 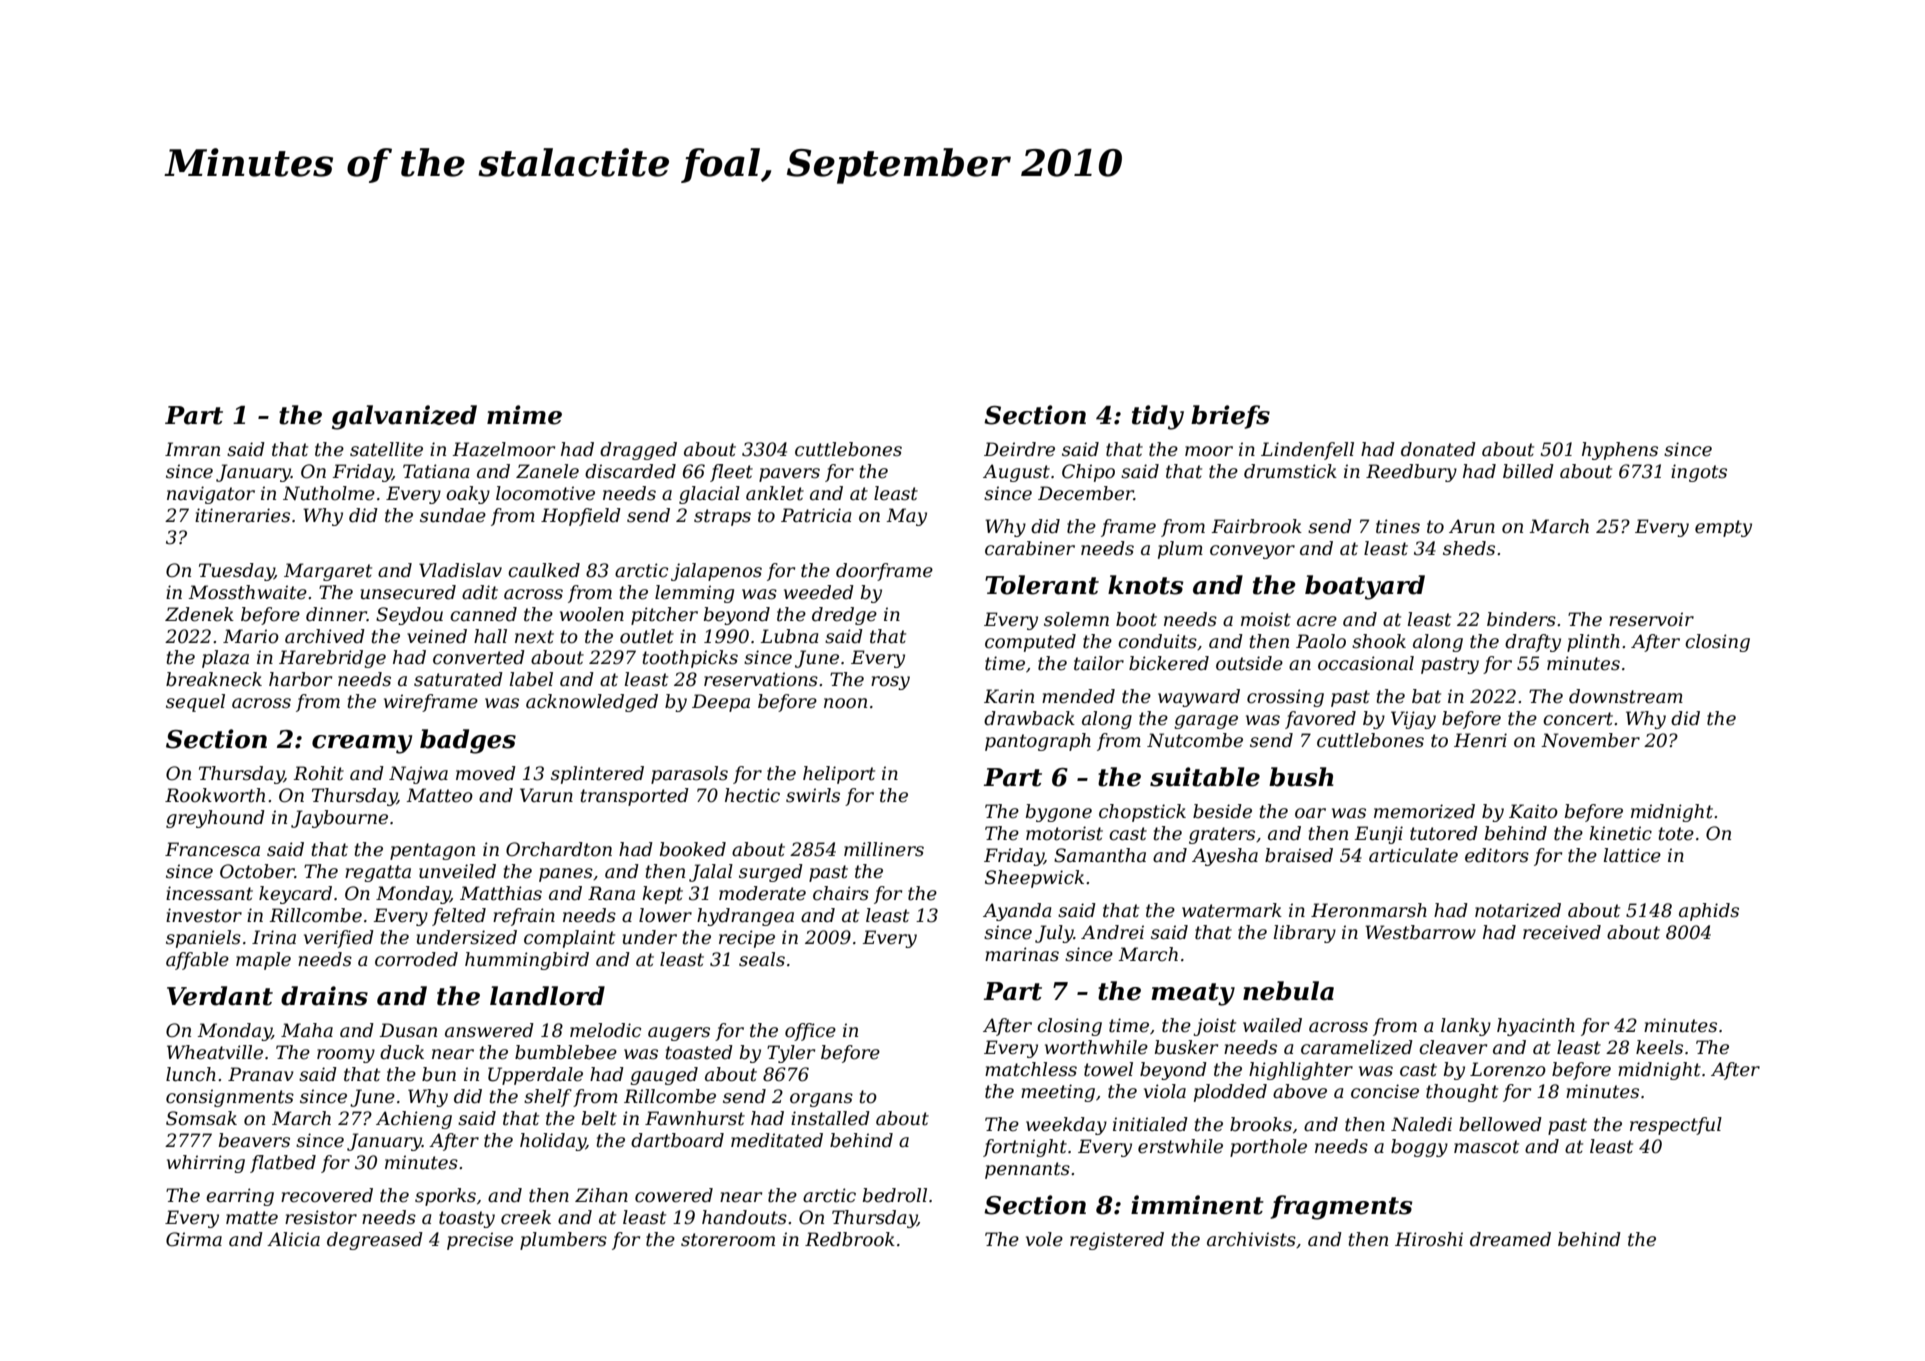 I want to click on marinas, so click(x=1022, y=954).
